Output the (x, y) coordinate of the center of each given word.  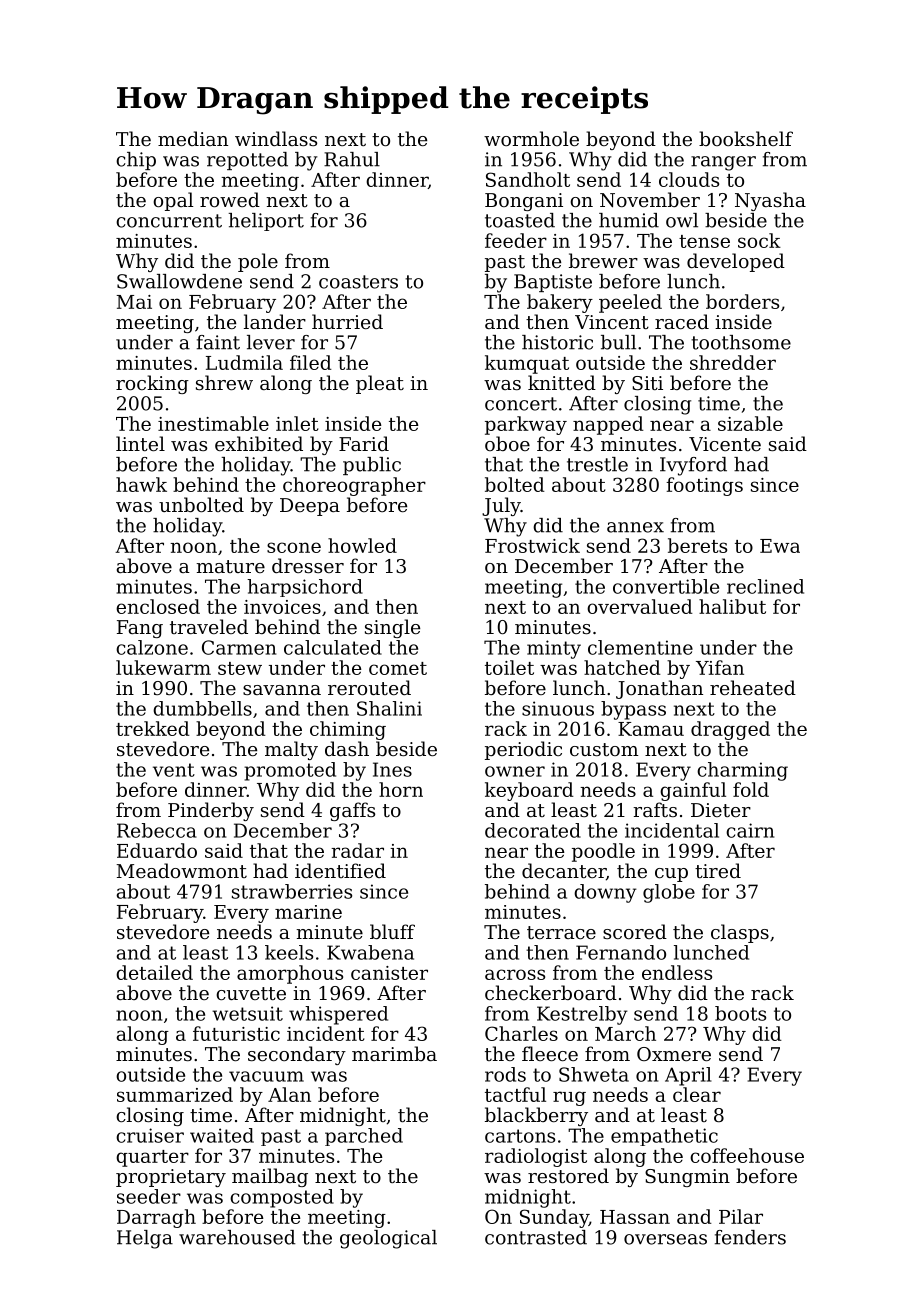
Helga (145, 1239)
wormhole (531, 138)
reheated (753, 687)
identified (340, 870)
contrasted (536, 1237)
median (193, 138)
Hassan (635, 1217)
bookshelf (746, 138)
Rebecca (157, 830)
